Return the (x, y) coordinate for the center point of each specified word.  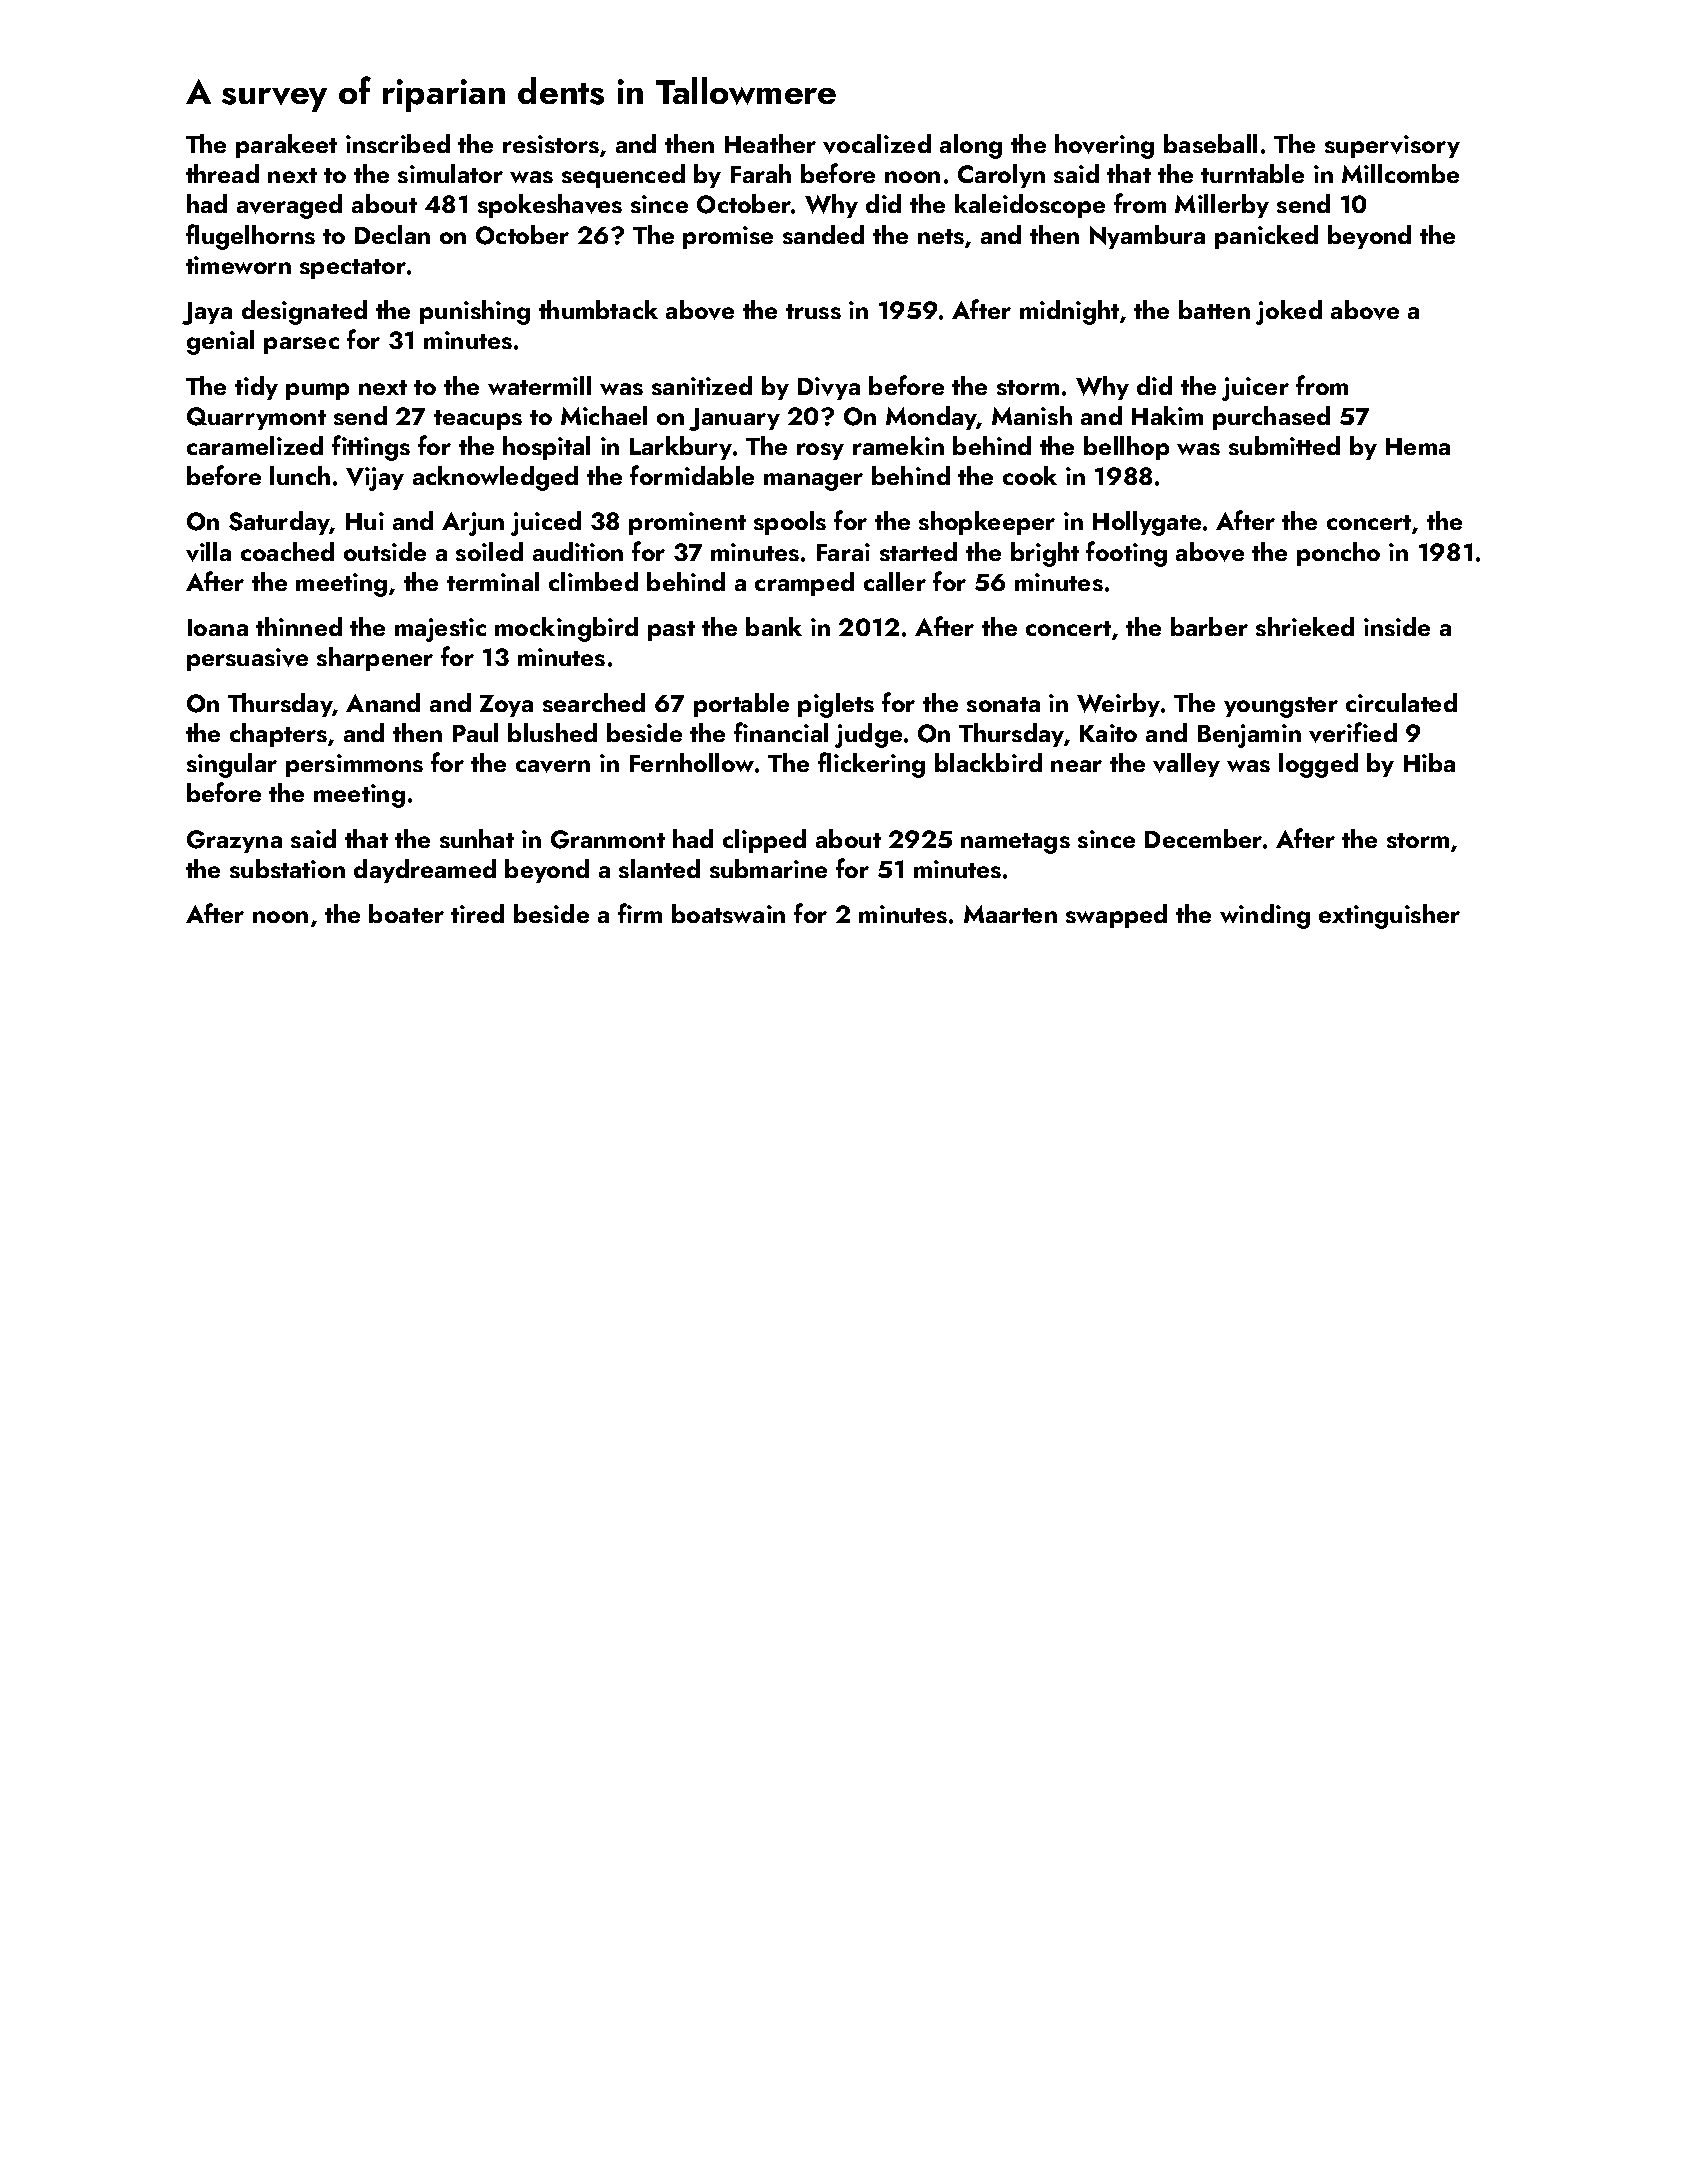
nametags (1015, 843)
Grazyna (234, 841)
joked (1289, 312)
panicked (1266, 237)
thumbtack (598, 309)
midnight (1069, 312)
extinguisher (1389, 916)
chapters (278, 735)
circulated (1401, 702)
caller (895, 581)
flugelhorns (250, 237)
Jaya (207, 313)
